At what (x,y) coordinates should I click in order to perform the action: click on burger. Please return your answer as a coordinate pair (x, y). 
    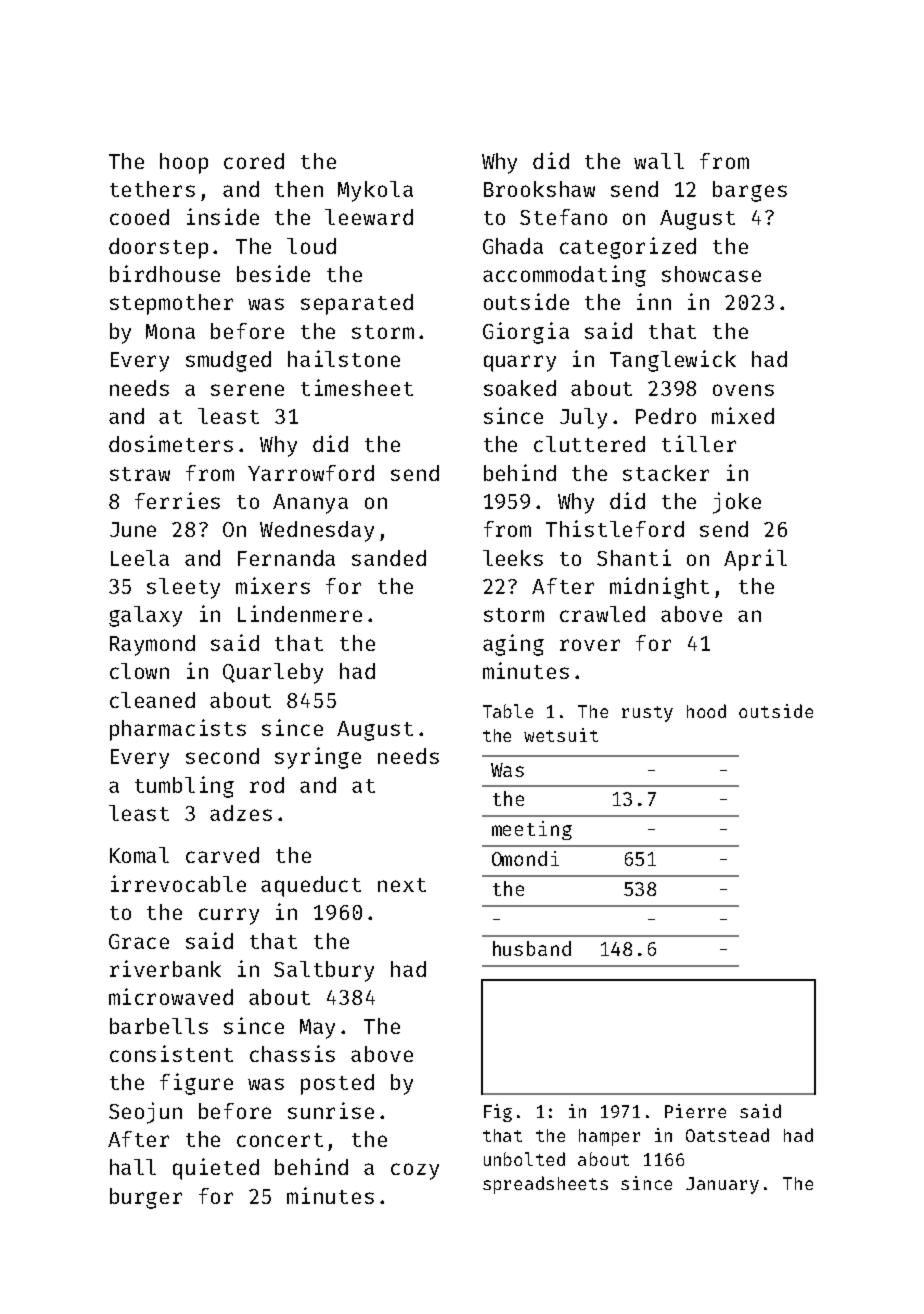
    Looking at the image, I should click on (146, 1198).
